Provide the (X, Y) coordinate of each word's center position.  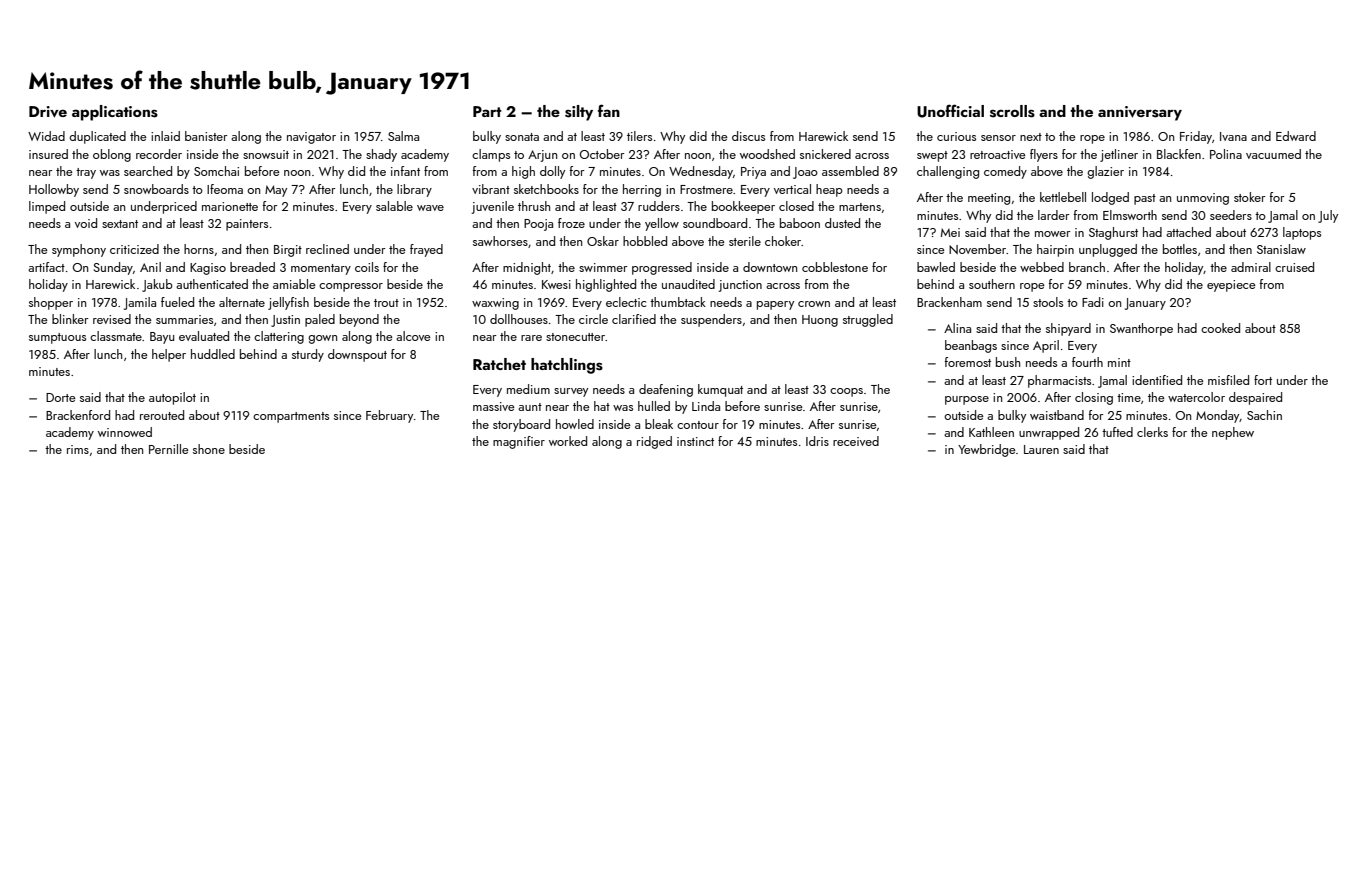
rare (531, 338)
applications (115, 113)
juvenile (492, 207)
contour (698, 425)
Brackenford (78, 415)
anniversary (1140, 113)
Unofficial (950, 111)
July (1328, 216)
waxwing (495, 304)
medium (528, 389)
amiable (294, 284)
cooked (1220, 328)
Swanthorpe (1141, 329)
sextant (120, 224)
